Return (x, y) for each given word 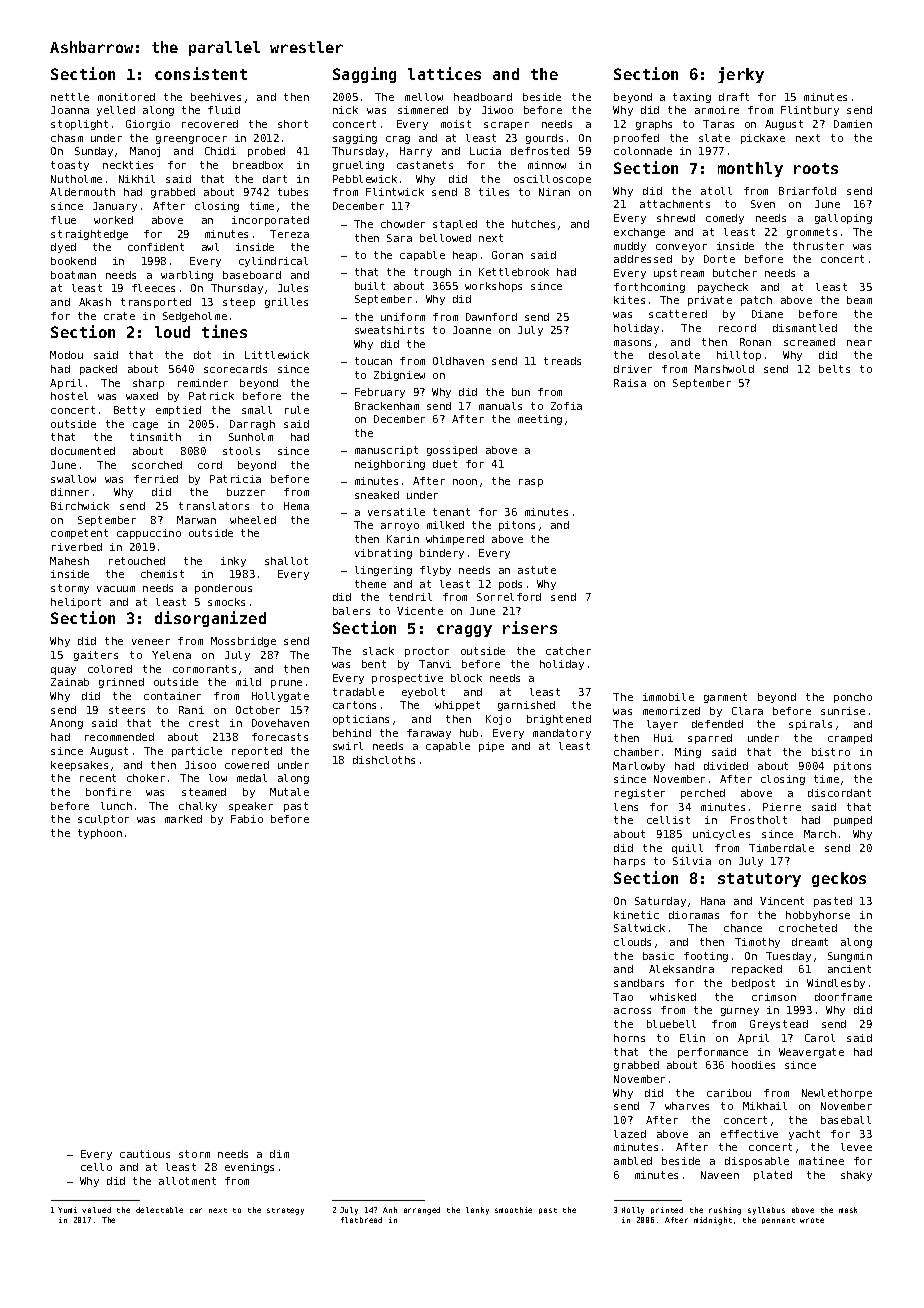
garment (725, 698)
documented (83, 451)
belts (834, 369)
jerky (741, 75)
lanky (477, 1211)
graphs (654, 125)
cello (96, 1167)
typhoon (100, 834)
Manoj (145, 152)
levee (856, 1147)
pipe (491, 747)
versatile (396, 512)
